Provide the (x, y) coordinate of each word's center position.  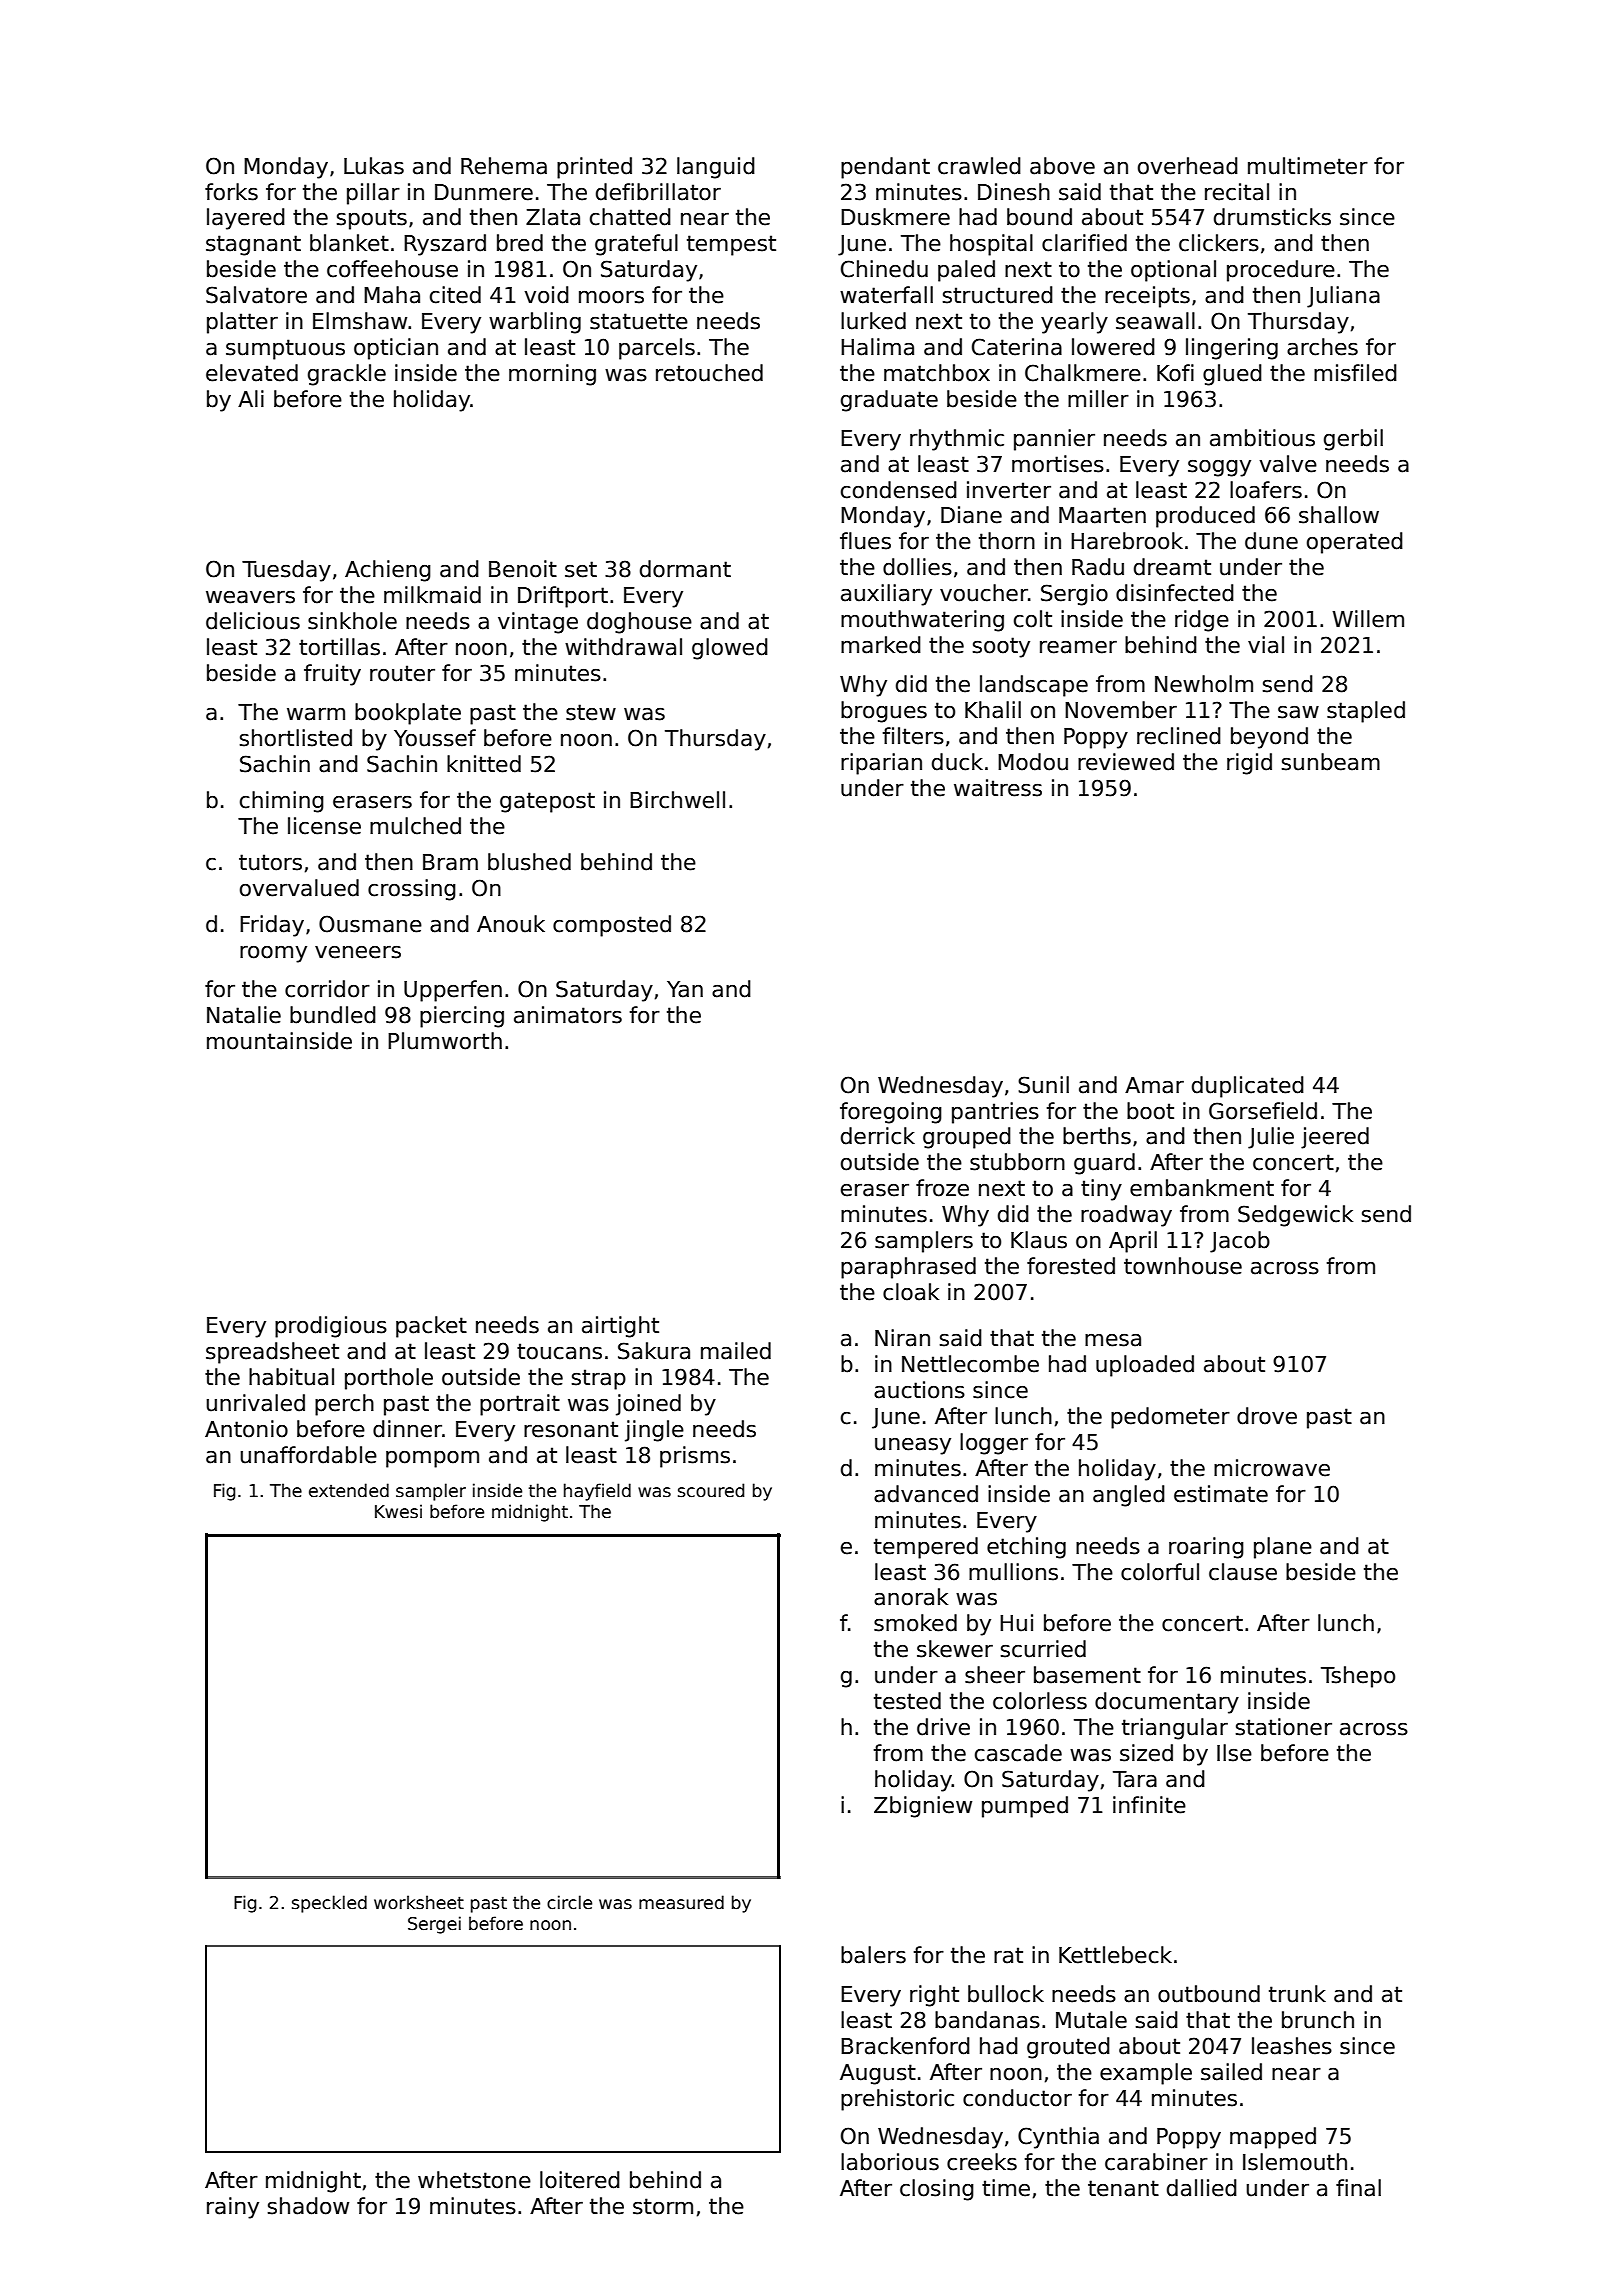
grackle (347, 375)
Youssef (435, 738)
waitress (998, 788)
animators (568, 1015)
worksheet (419, 1902)
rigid (1249, 764)
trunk (1297, 1994)
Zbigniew (923, 1807)
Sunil (1043, 1085)
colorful (1160, 1572)
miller (1098, 399)
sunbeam (1331, 762)
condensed (899, 490)
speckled (329, 1904)
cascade (1018, 1753)
